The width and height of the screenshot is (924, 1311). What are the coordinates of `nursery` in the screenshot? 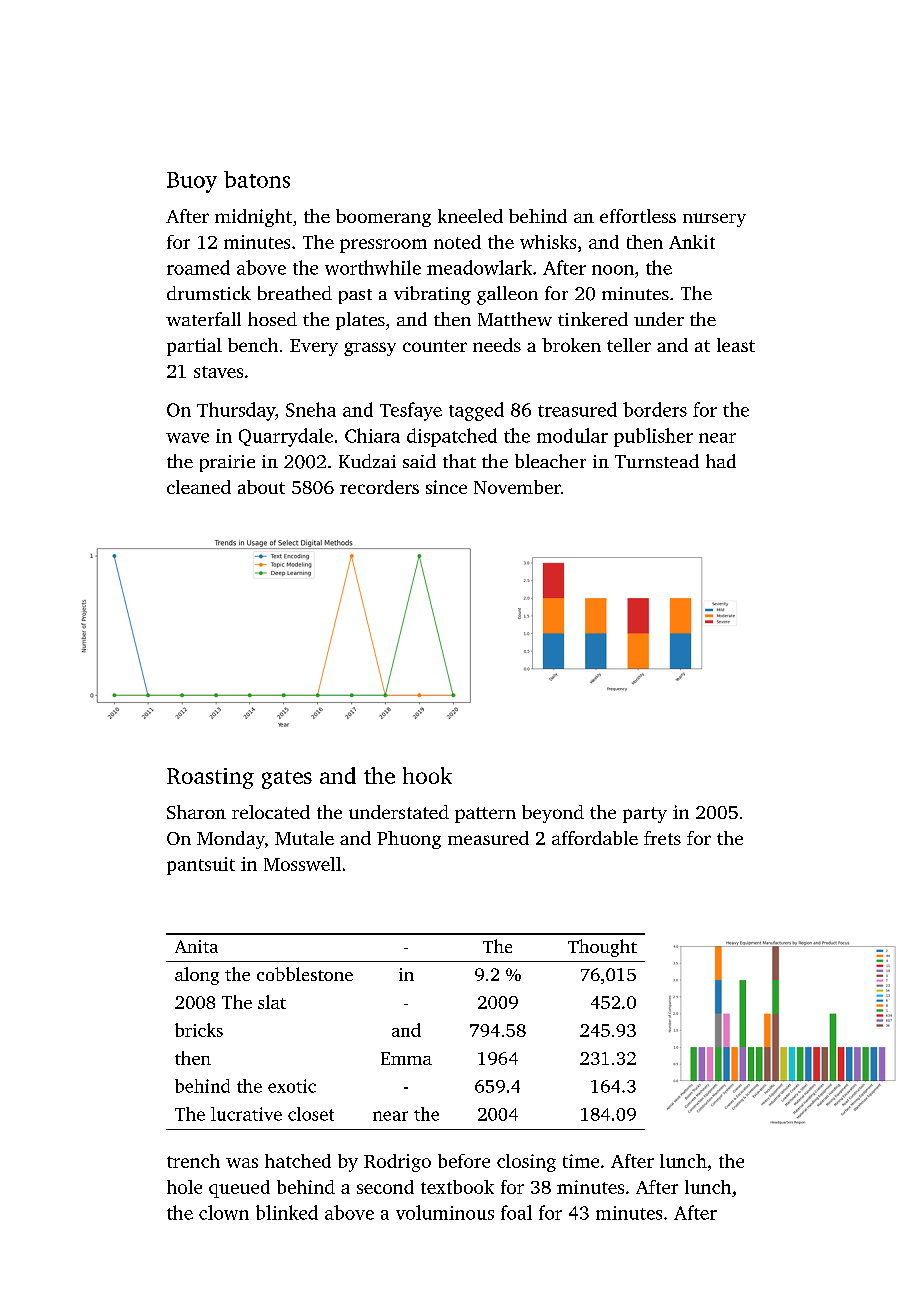 It's located at (714, 220).
